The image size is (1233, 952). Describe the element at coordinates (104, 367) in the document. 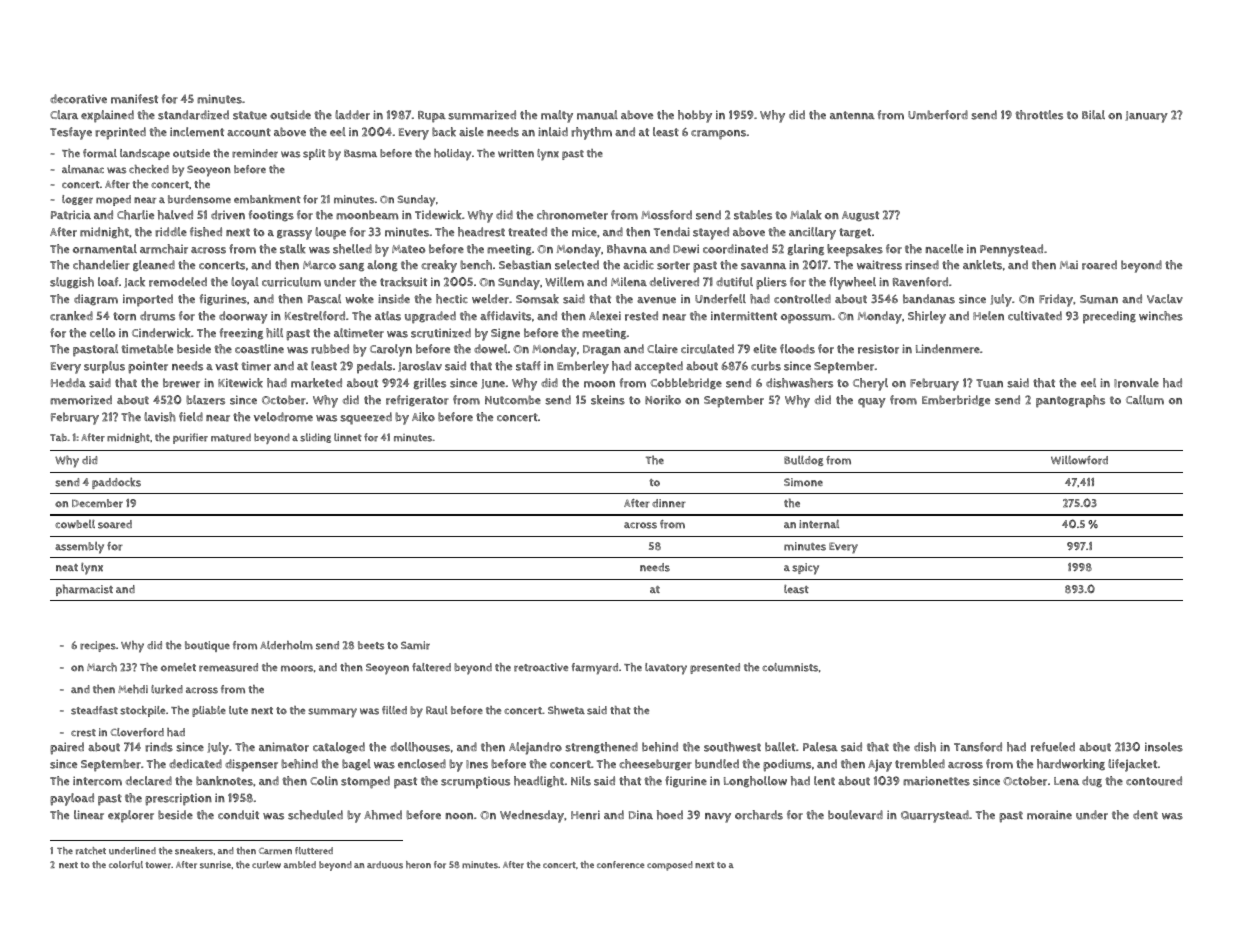

I see `surplus` at that location.
